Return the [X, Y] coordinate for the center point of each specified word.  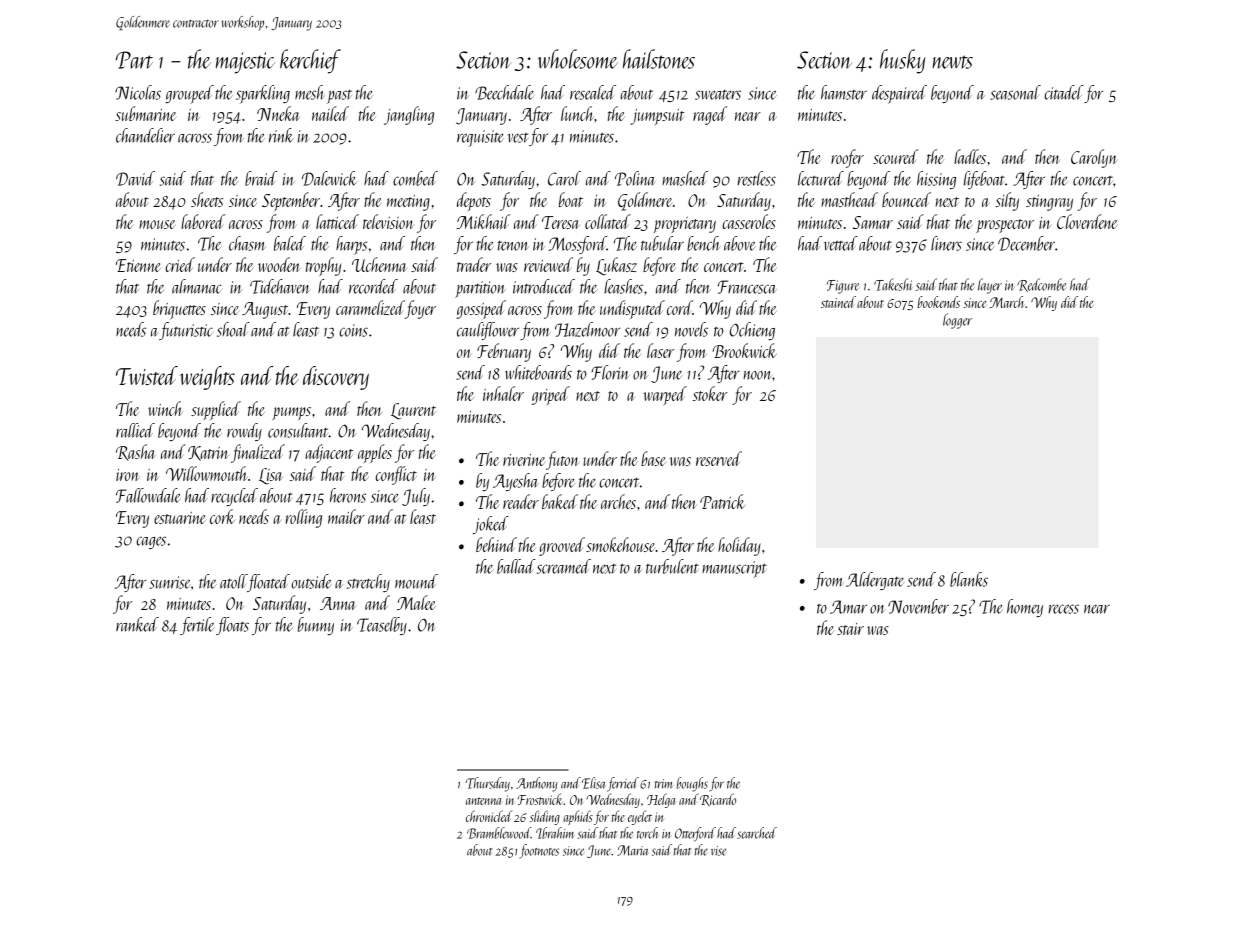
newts [953, 62]
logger [957, 321]
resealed [593, 92]
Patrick [722, 501]
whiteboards [538, 372]
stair [850, 629]
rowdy [244, 432]
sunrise [170, 582]
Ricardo [718, 799]
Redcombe [1041, 285]
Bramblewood [499, 833]
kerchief [310, 61]
